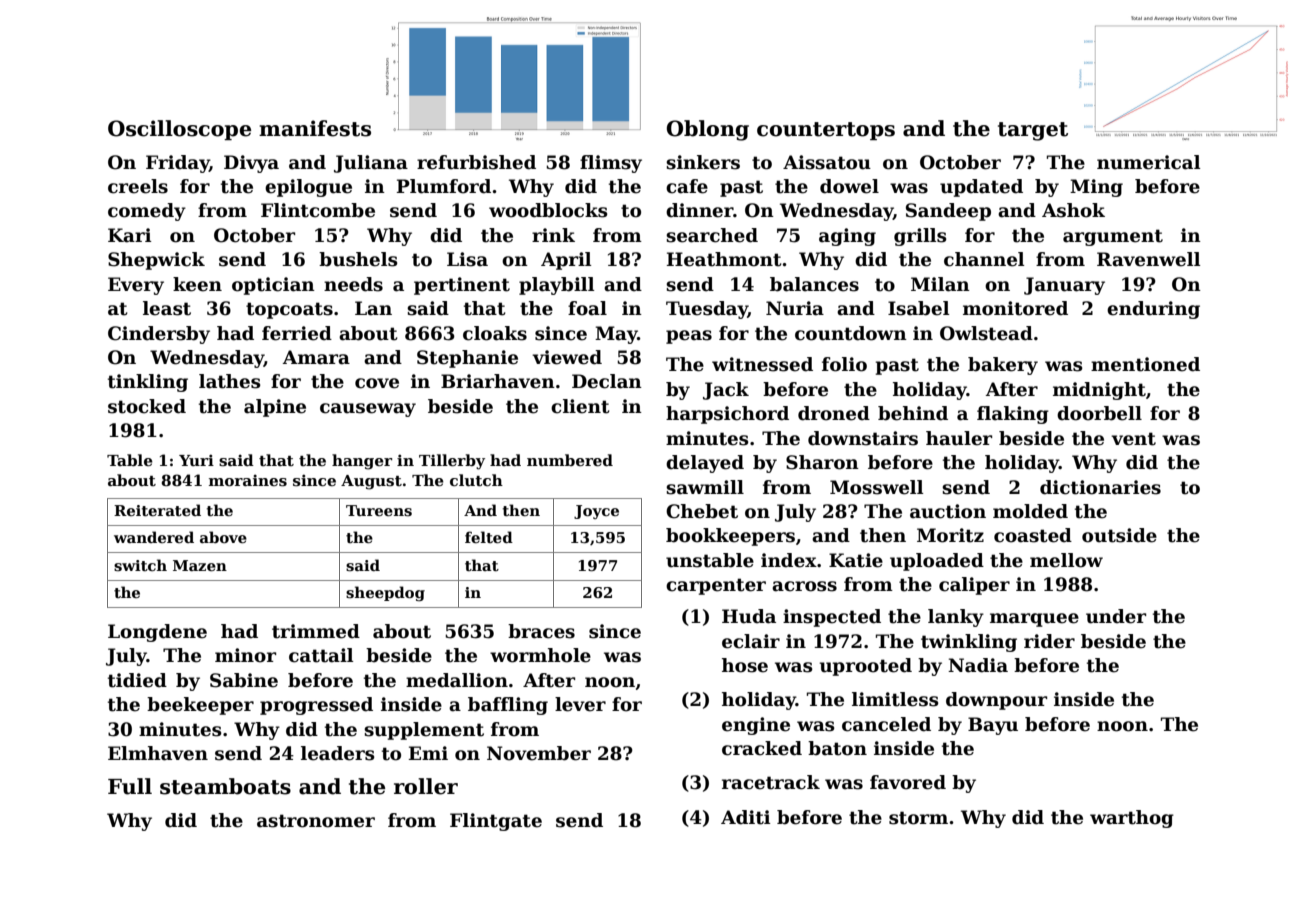  Describe the element at coordinates (727, 415) in the page. I see `harpsichord` at that location.
